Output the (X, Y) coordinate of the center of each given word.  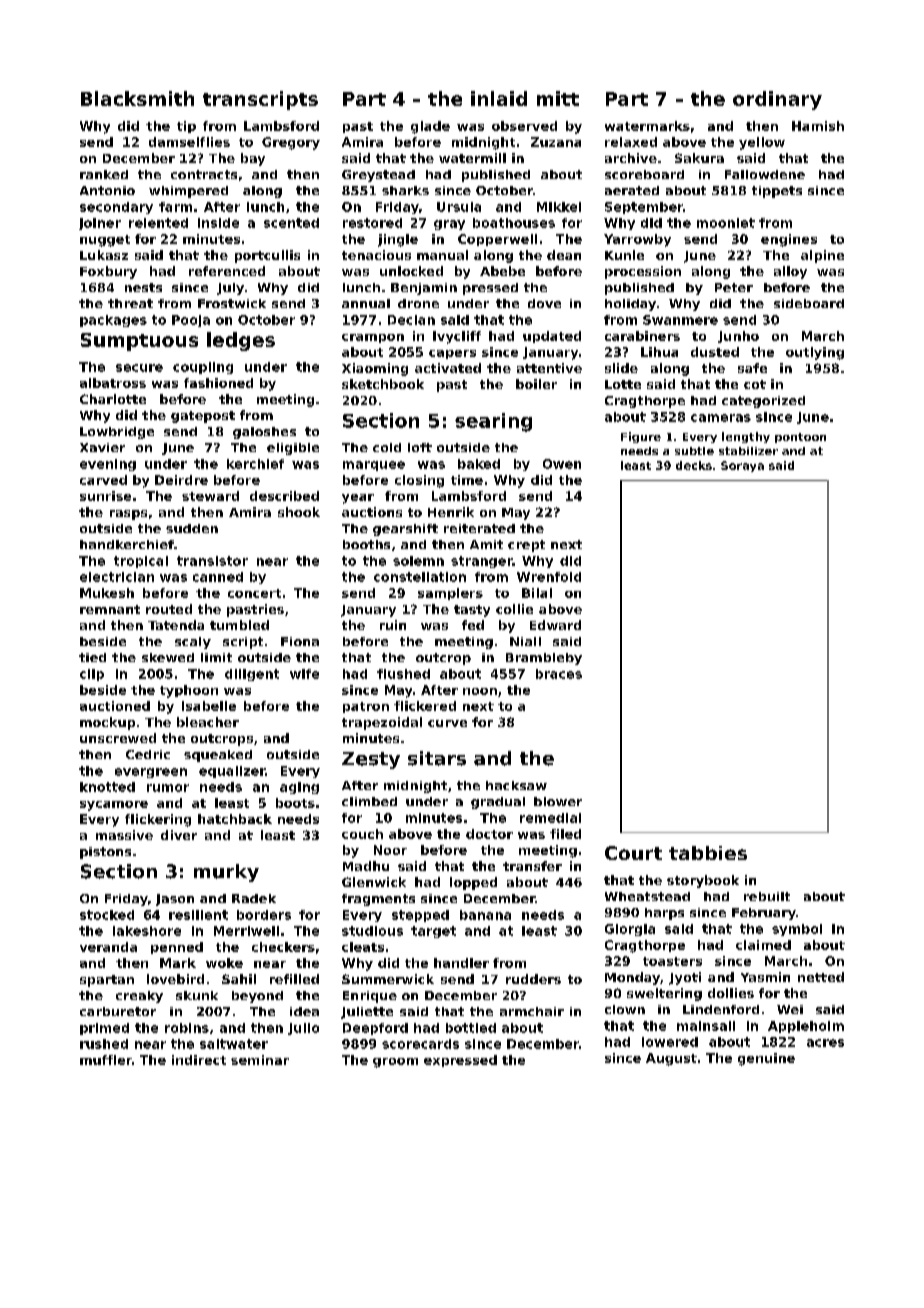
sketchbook (383, 384)
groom (395, 1063)
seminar (260, 1060)
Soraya (742, 466)
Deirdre (181, 480)
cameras (721, 418)
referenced (227, 271)
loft (420, 447)
